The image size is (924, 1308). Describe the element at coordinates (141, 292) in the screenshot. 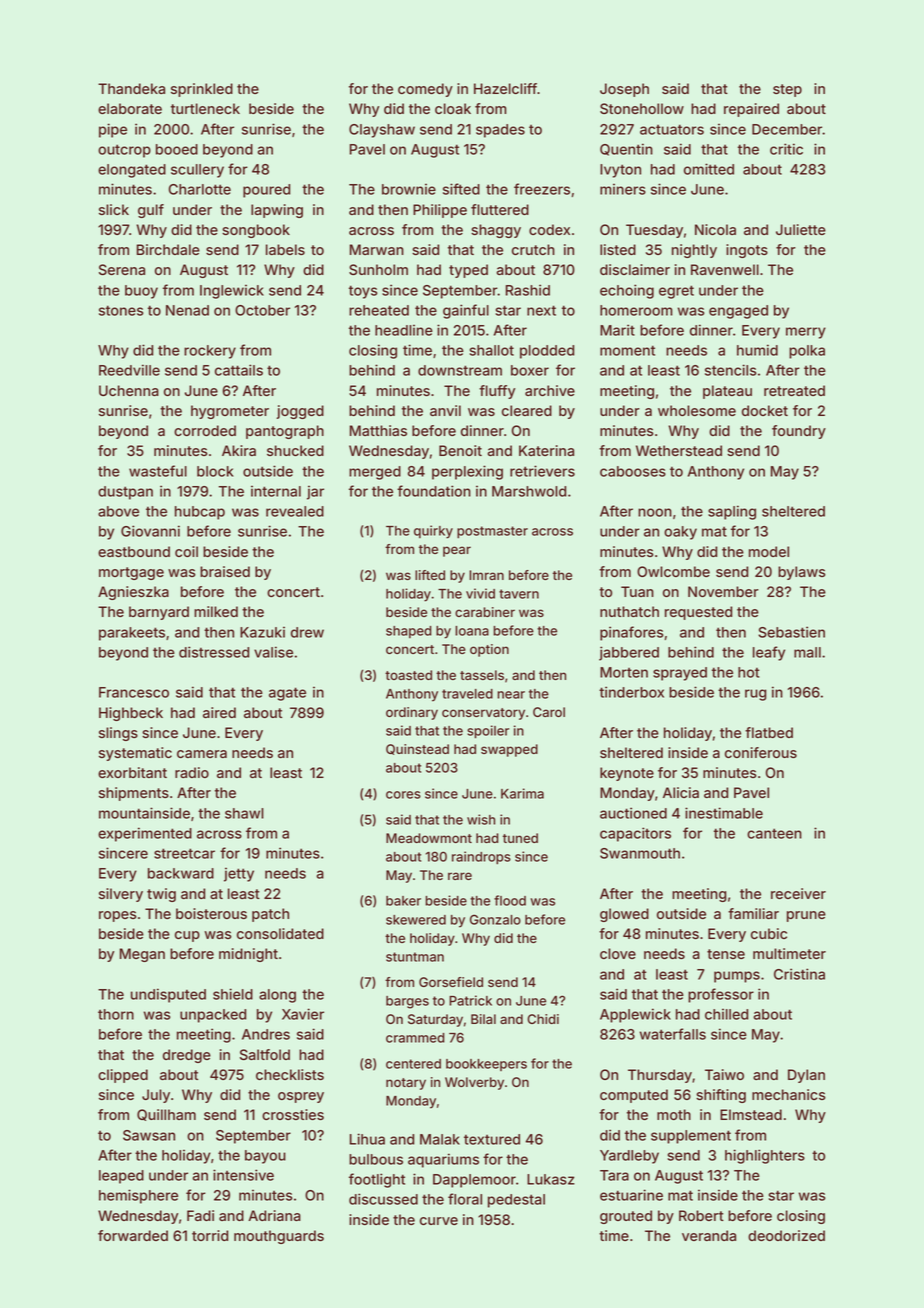

I see `buoy` at that location.
